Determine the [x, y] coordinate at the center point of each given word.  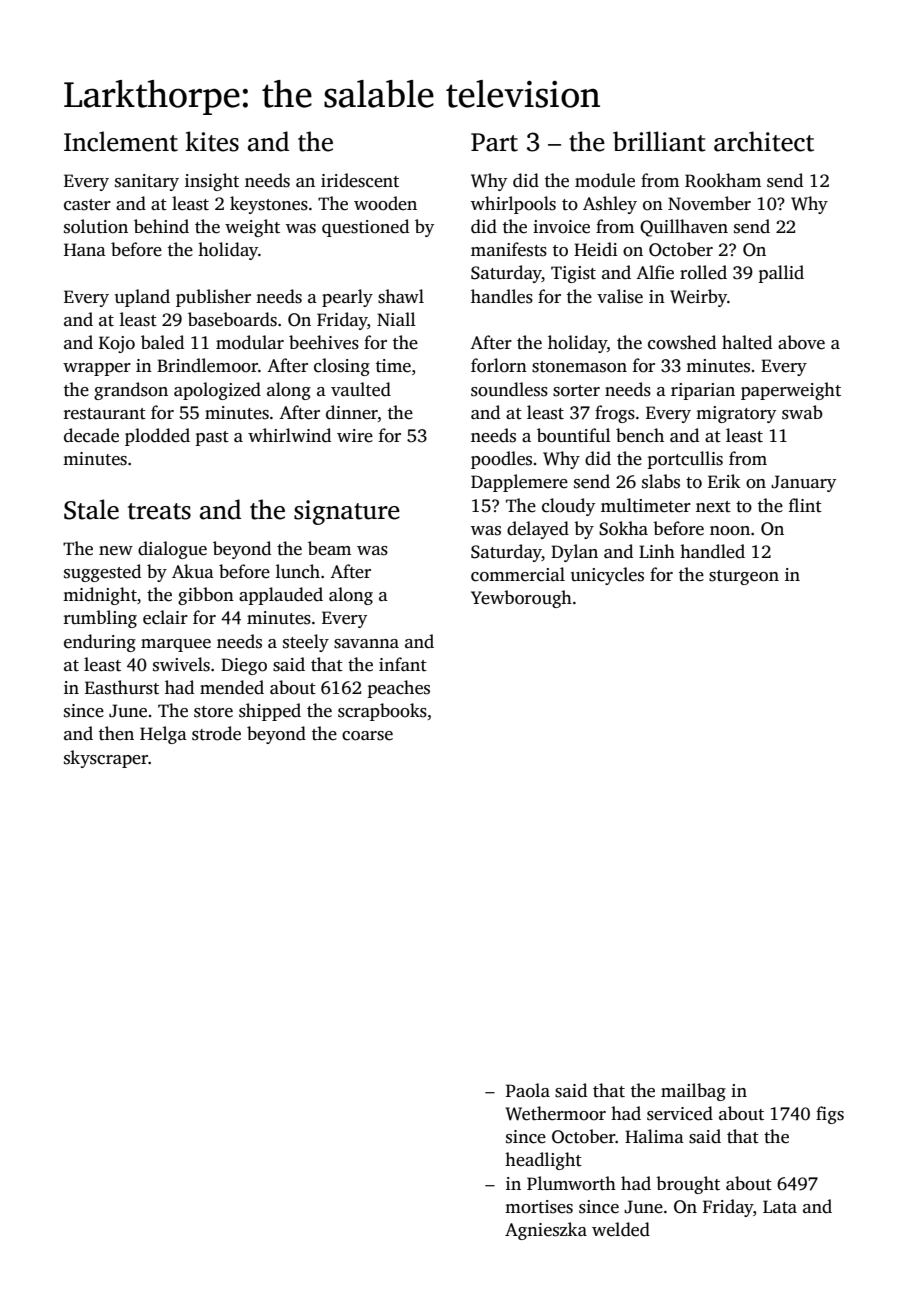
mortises [539, 1207]
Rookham [723, 180]
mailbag [693, 1092]
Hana [85, 249]
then [116, 733]
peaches [398, 689]
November [709, 203]
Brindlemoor [207, 365]
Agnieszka [546, 1231]
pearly [347, 298]
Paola [528, 1090]
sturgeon [744, 577]
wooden [385, 203]
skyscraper [106, 759]
